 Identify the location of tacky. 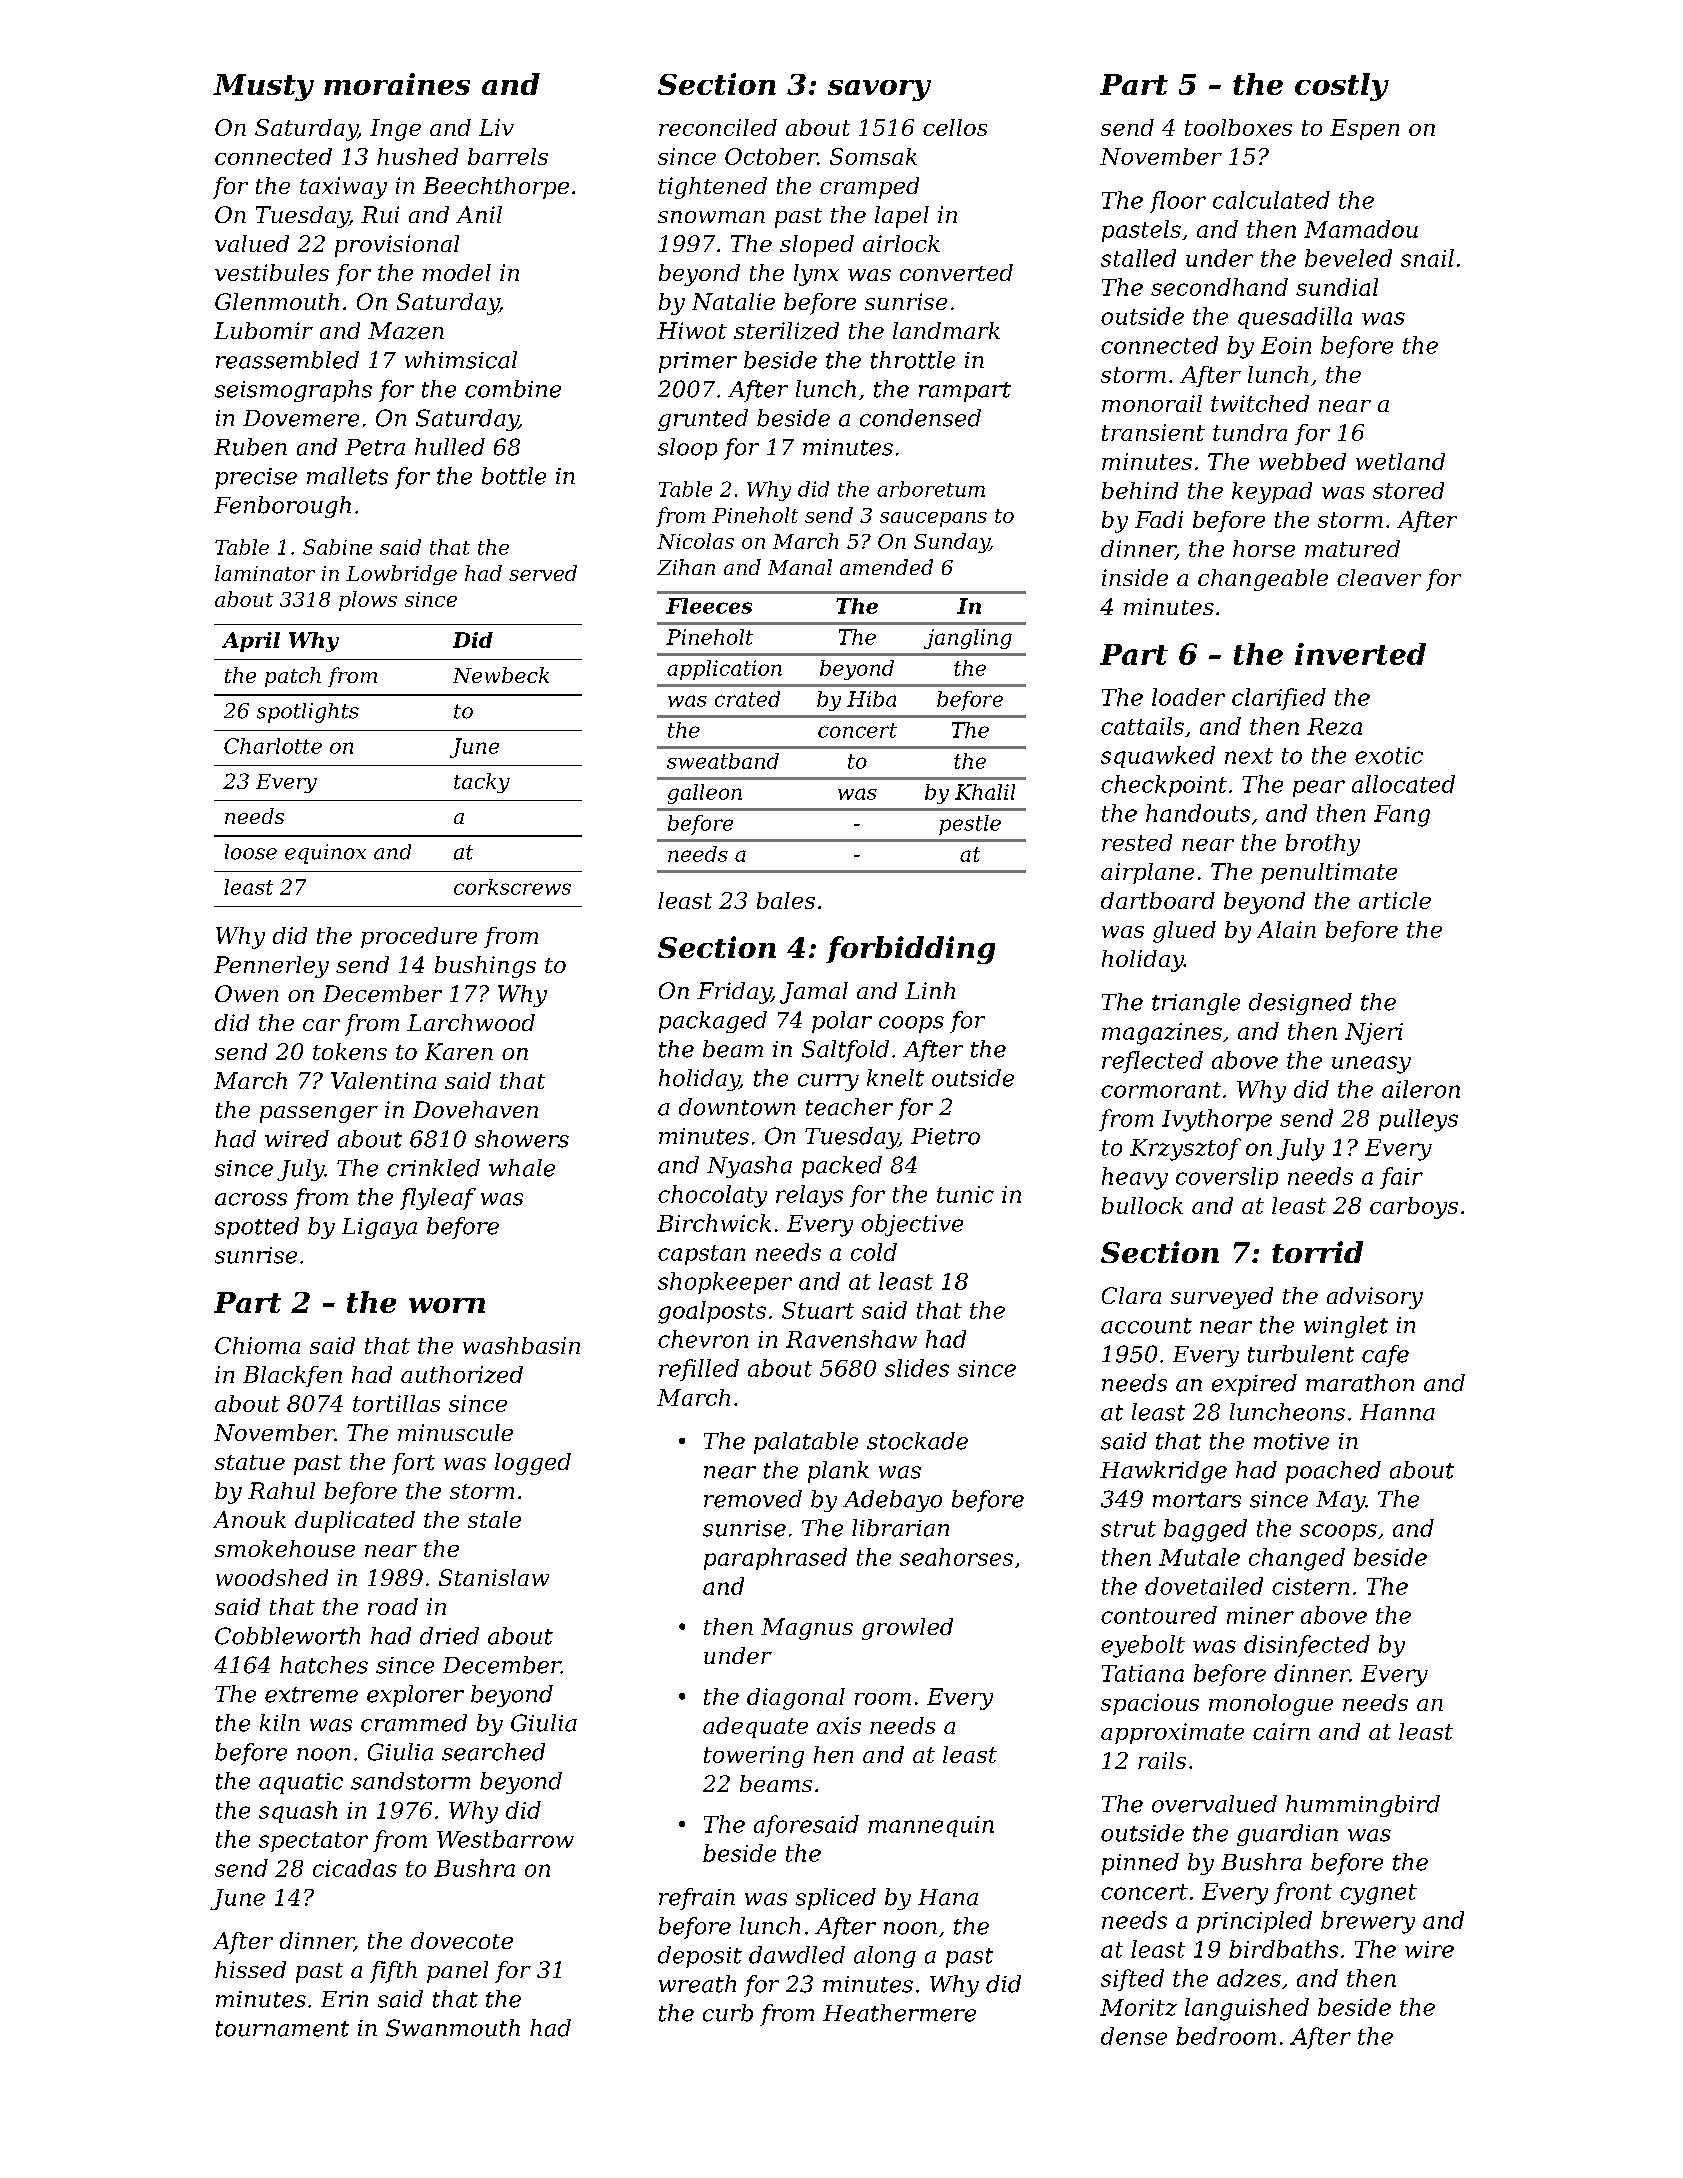
(482, 783).
